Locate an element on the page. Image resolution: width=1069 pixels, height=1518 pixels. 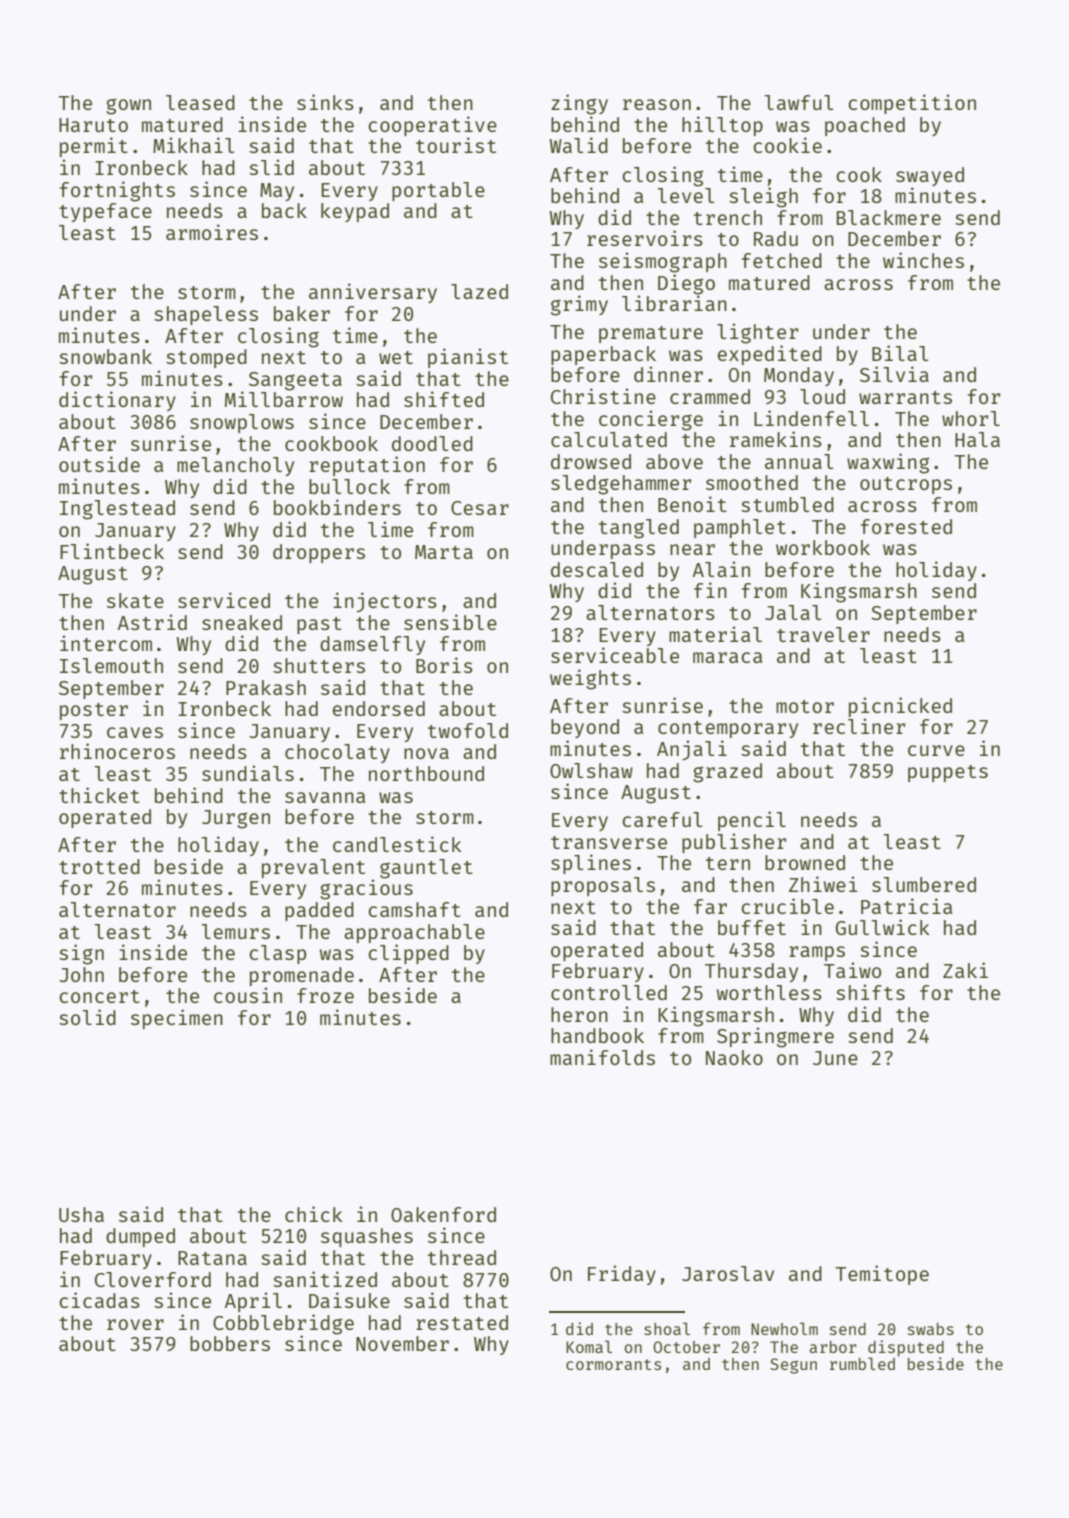
proposals is located at coordinates (603, 886).
